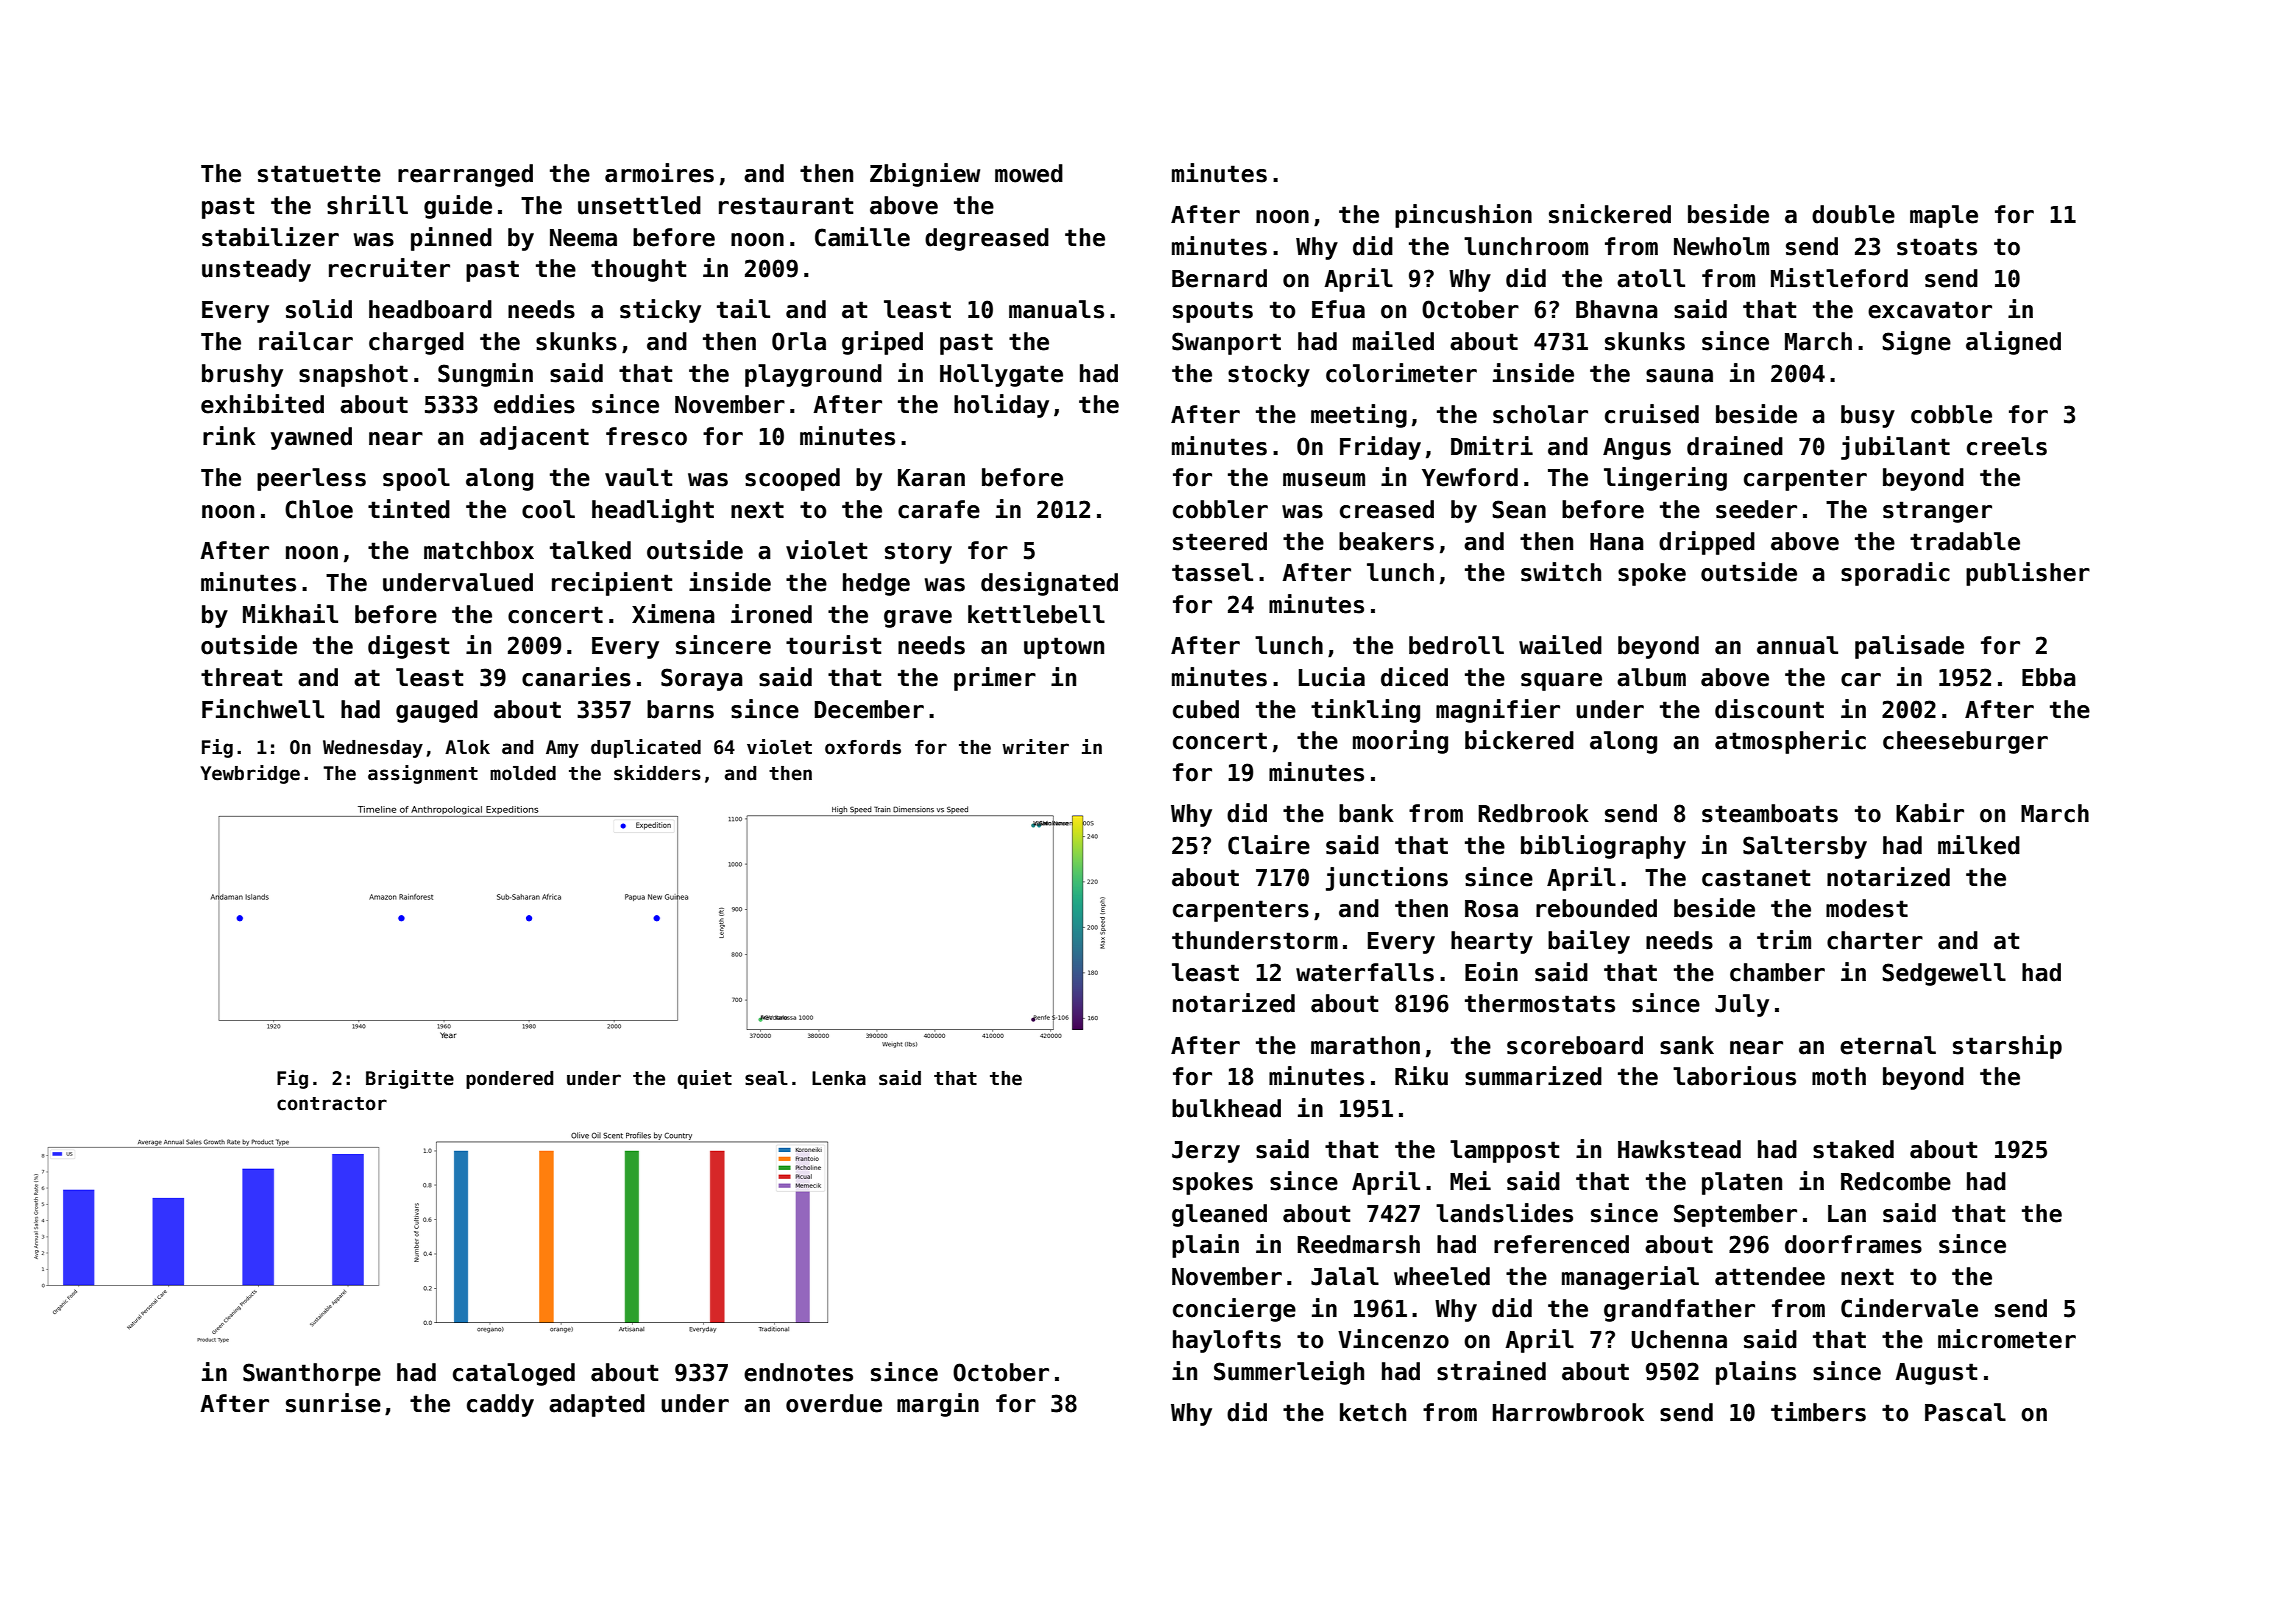  What do you see at coordinates (290, 614) in the page?
I see `Mikhail` at bounding box center [290, 614].
